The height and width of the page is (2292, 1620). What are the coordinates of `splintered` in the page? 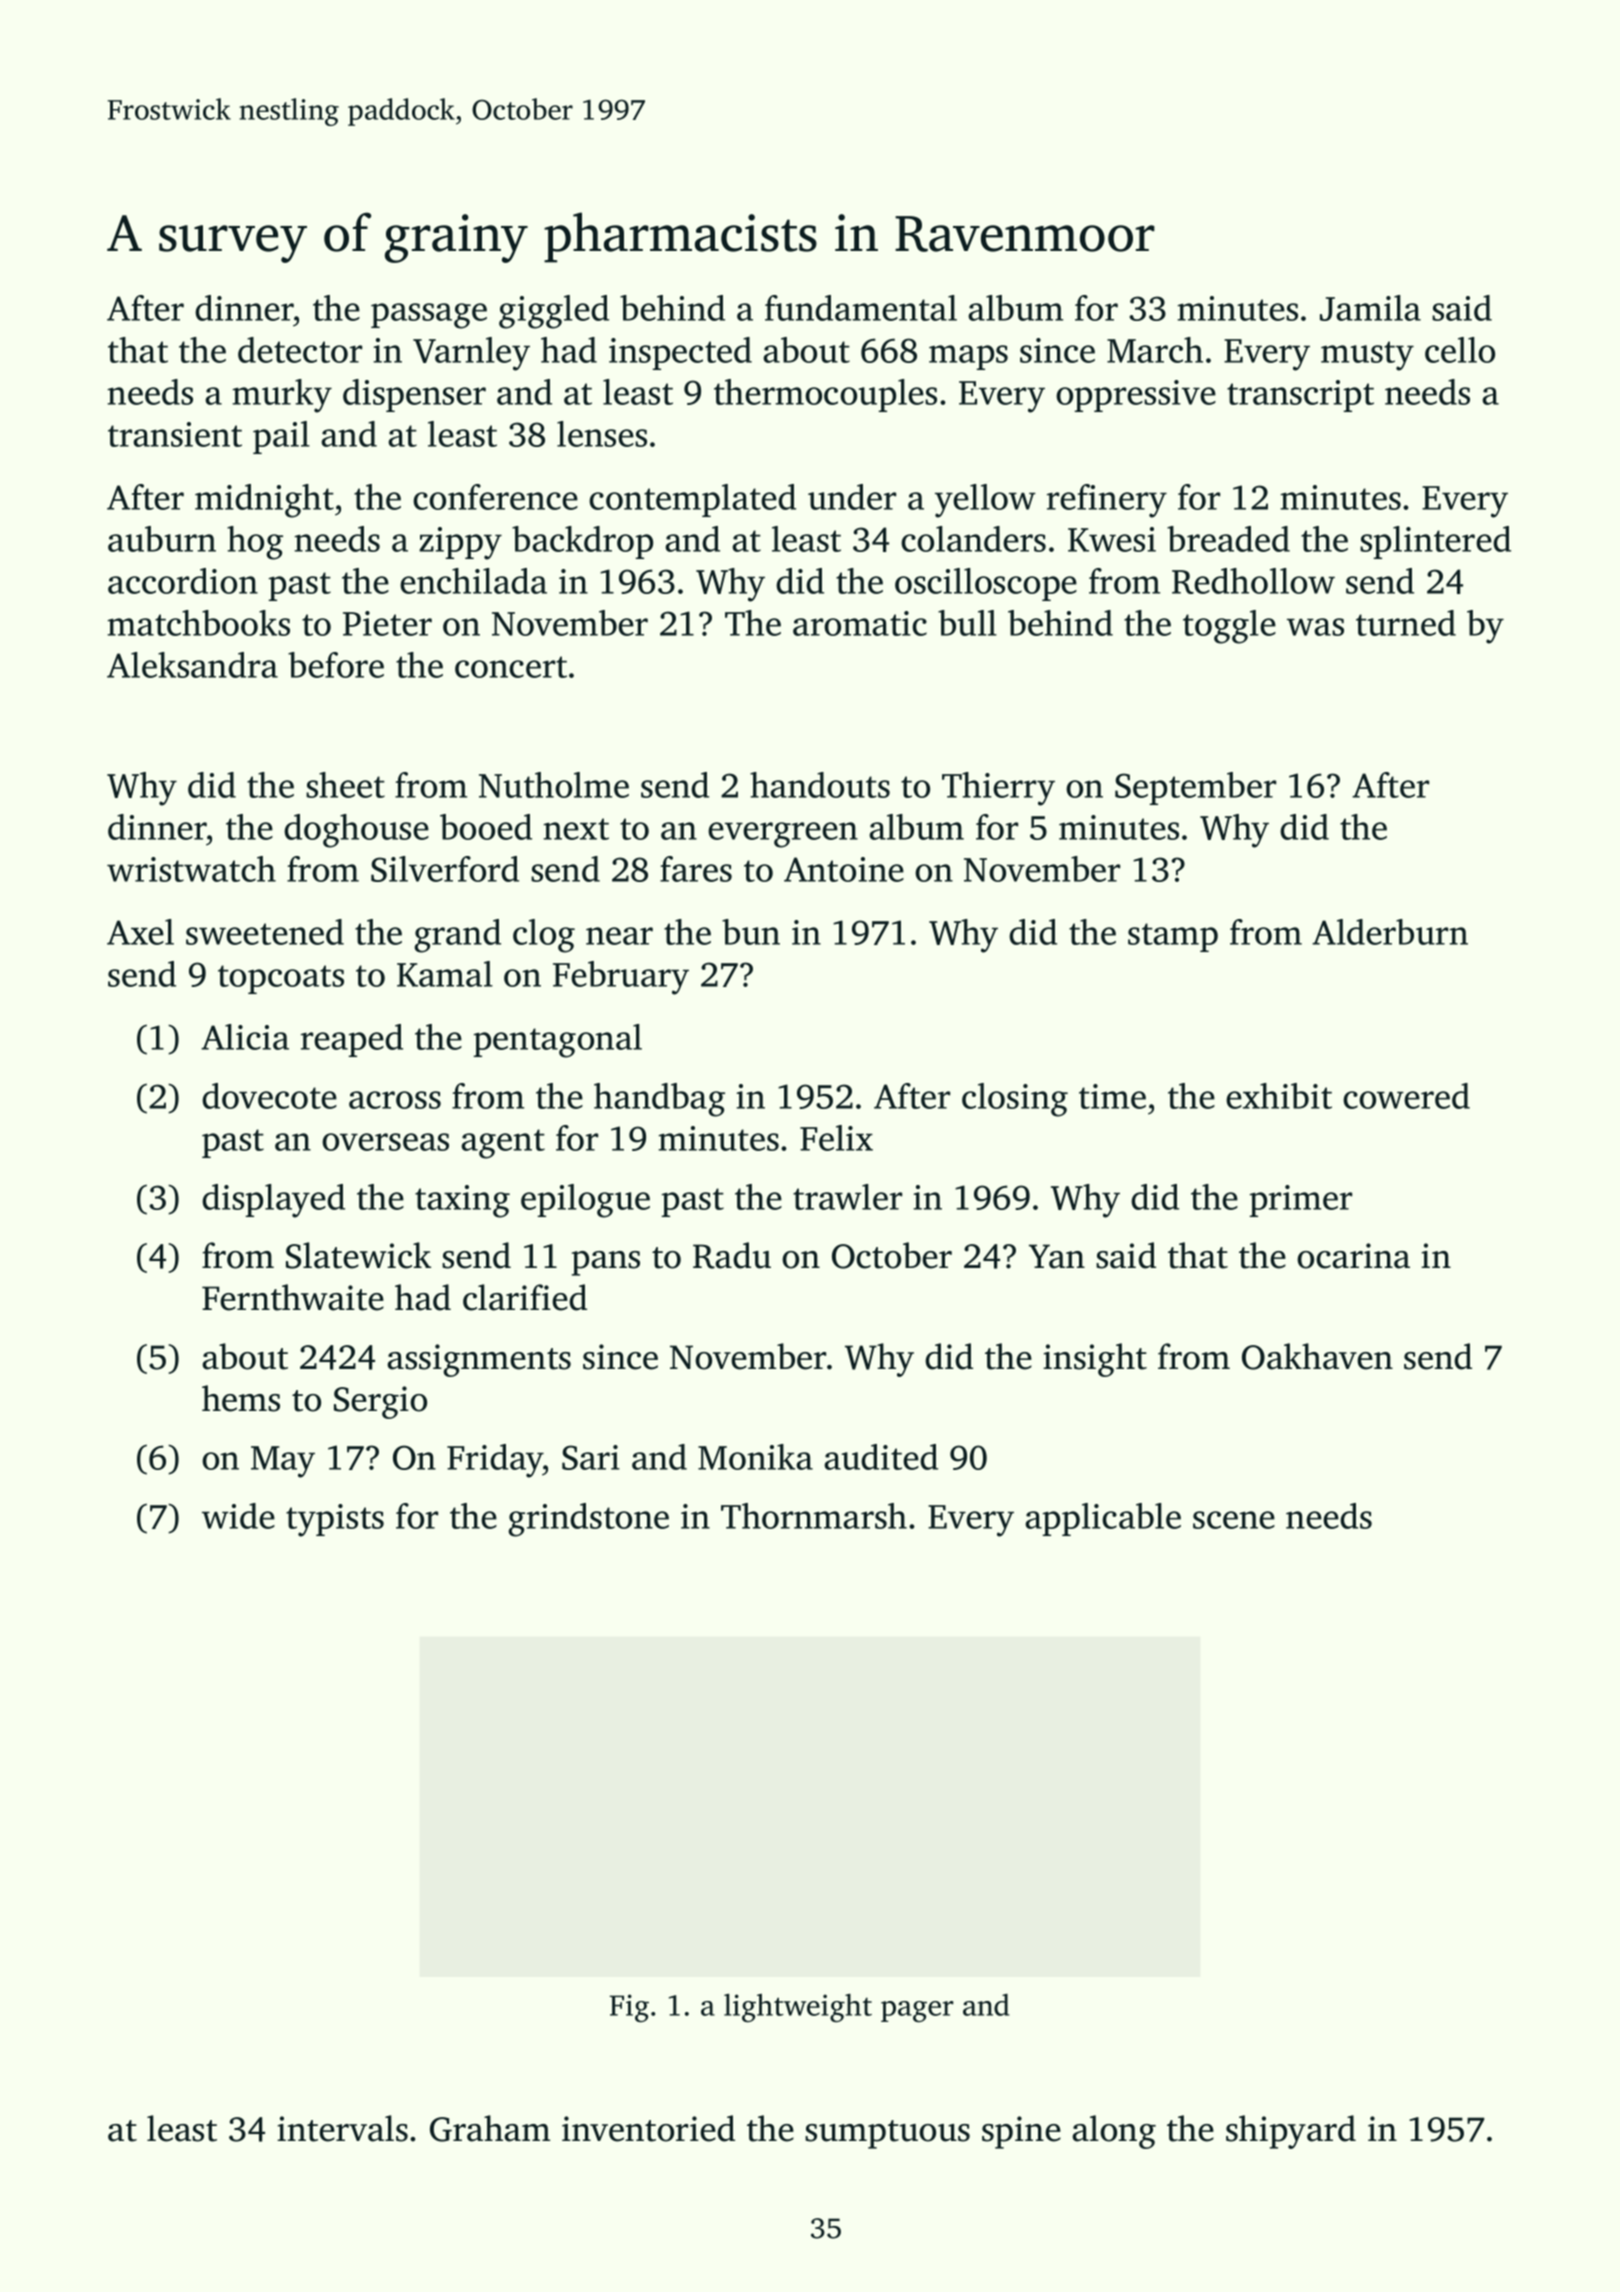 It's located at (1435, 542).
